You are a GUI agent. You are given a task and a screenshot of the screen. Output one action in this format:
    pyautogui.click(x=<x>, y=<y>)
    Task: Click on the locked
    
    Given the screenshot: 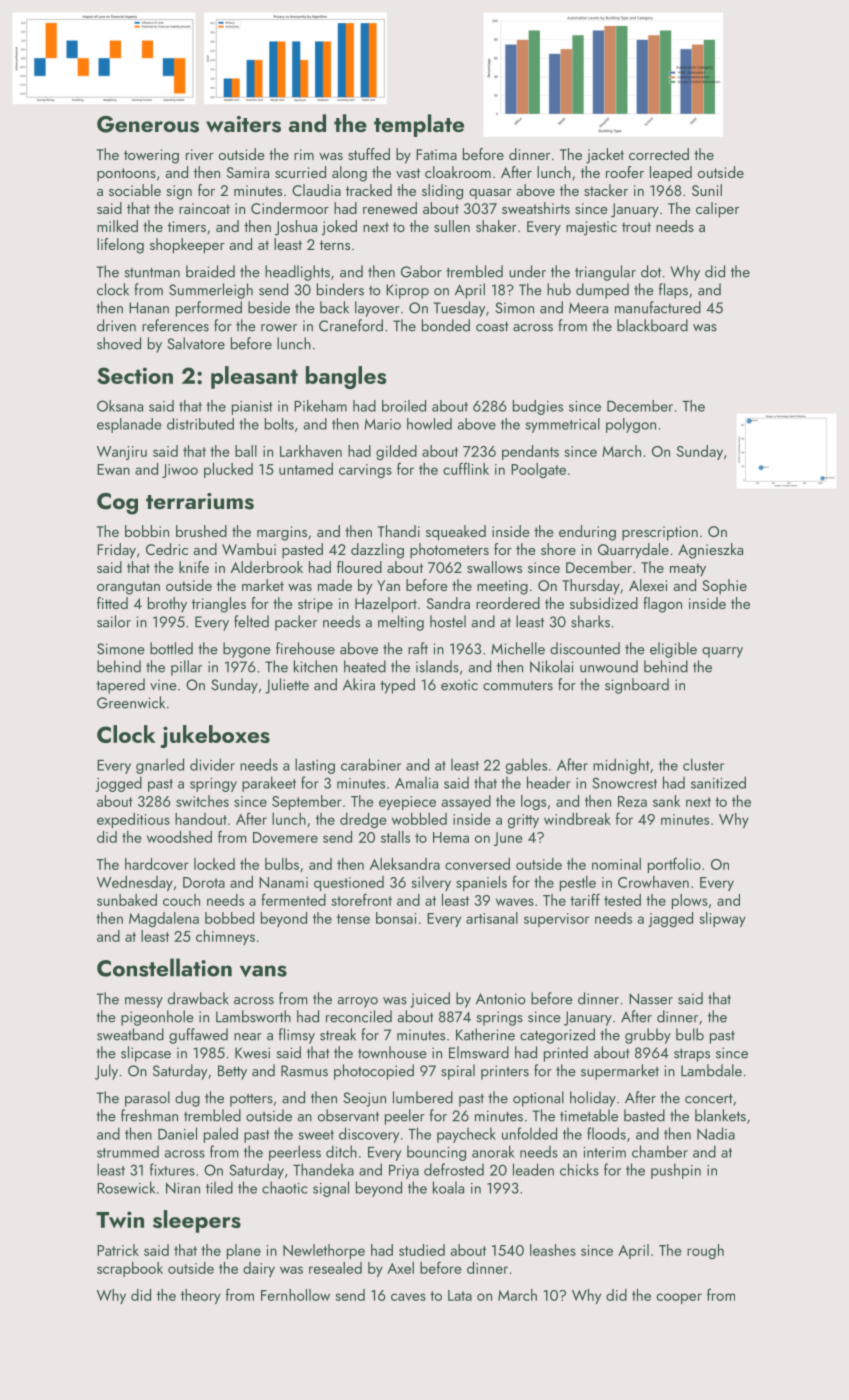 What is the action you would take?
    pyautogui.click(x=214, y=864)
